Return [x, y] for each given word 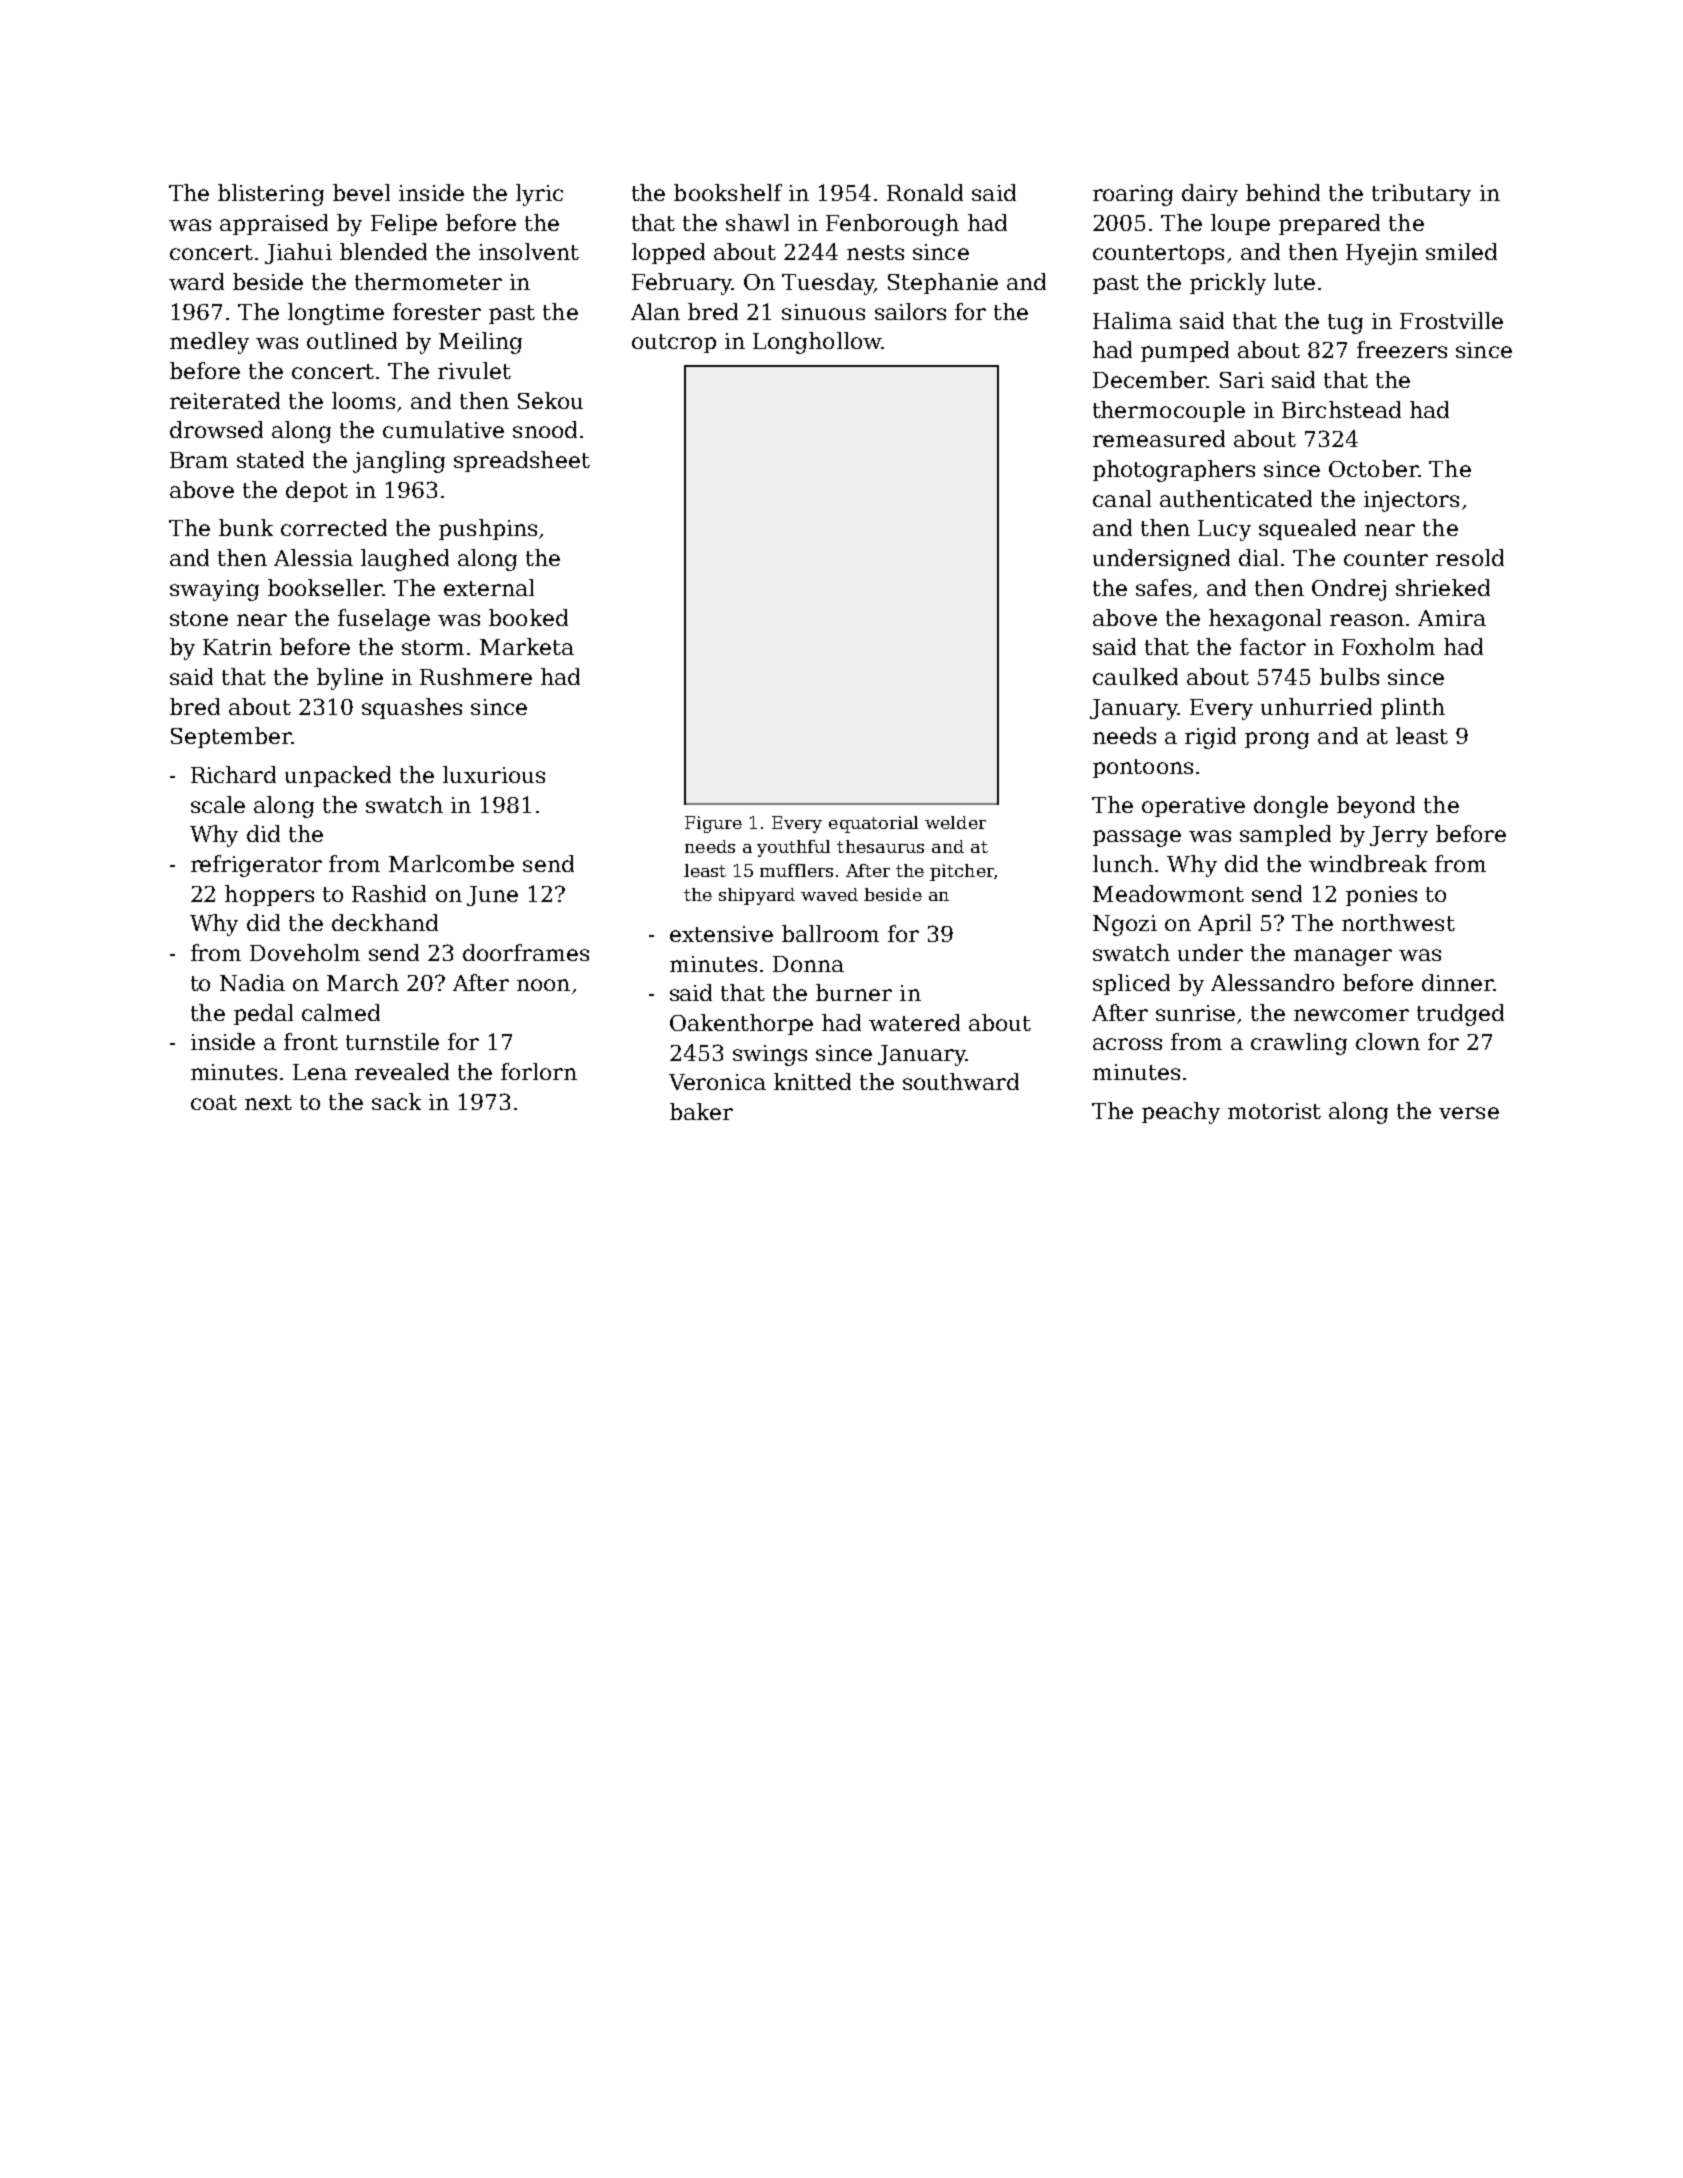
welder [955, 822]
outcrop [674, 343]
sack [396, 1101]
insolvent [529, 251]
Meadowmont [1168, 893]
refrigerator [256, 866]
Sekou [550, 400]
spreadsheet [522, 461]
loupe [1240, 224]
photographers [1174, 471]
